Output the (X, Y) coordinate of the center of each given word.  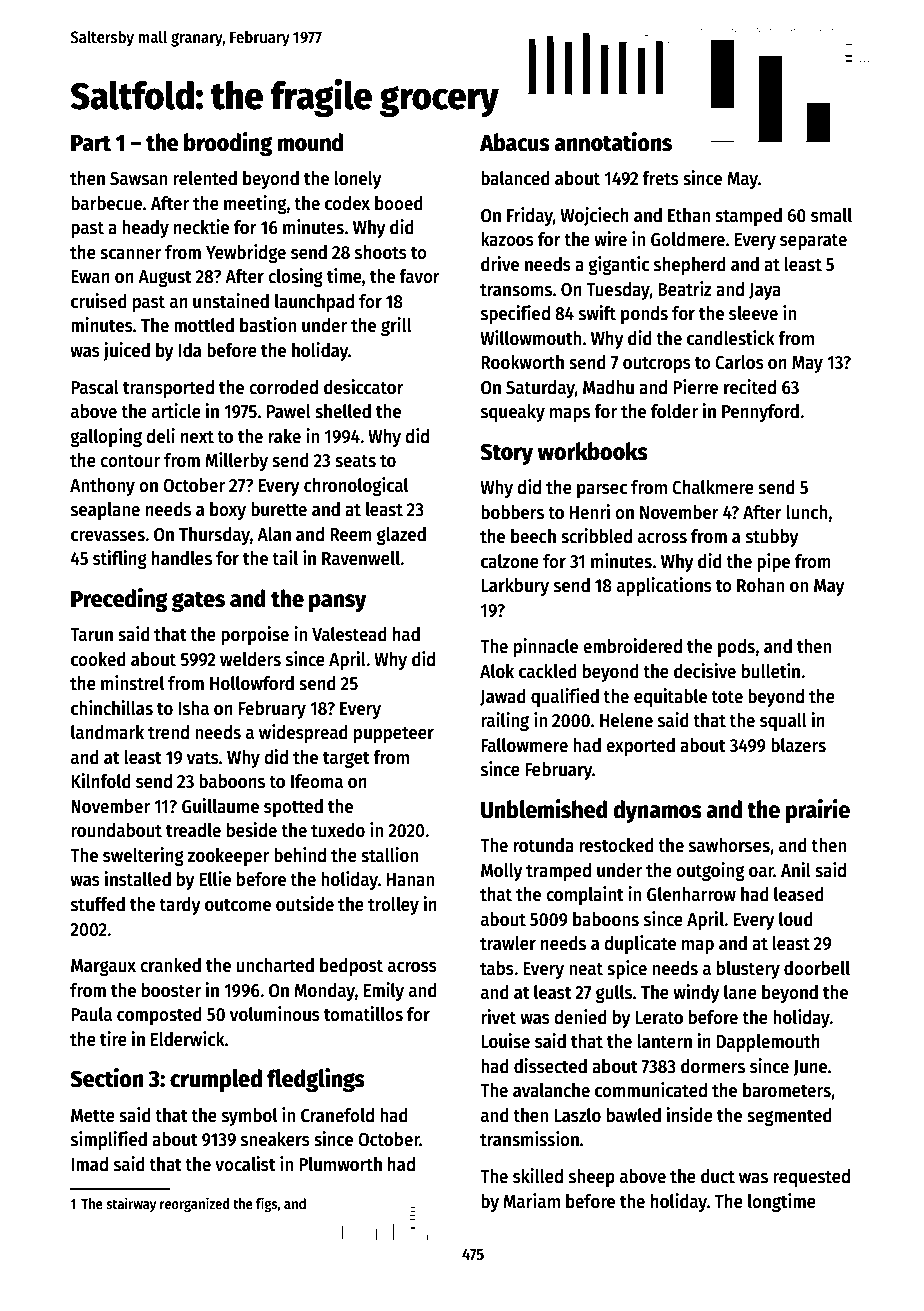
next (197, 437)
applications (664, 586)
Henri (590, 512)
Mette (93, 1116)
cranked (170, 965)
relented (205, 178)
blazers (798, 745)
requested (811, 1178)
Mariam (531, 1201)
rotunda (544, 845)
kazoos (507, 239)
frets (660, 178)
